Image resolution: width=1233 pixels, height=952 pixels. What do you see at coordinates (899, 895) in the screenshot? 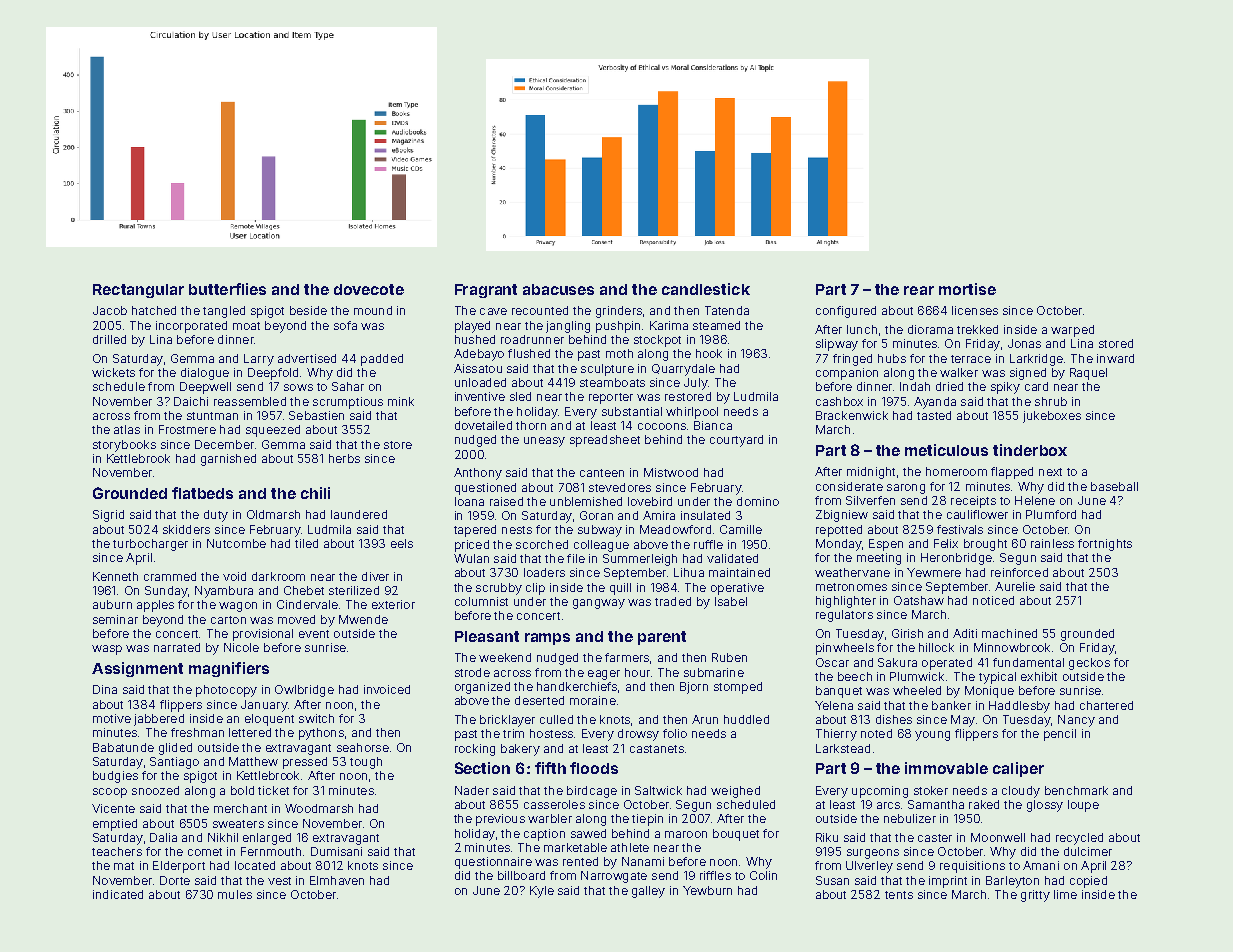
I see `tents` at bounding box center [899, 895].
